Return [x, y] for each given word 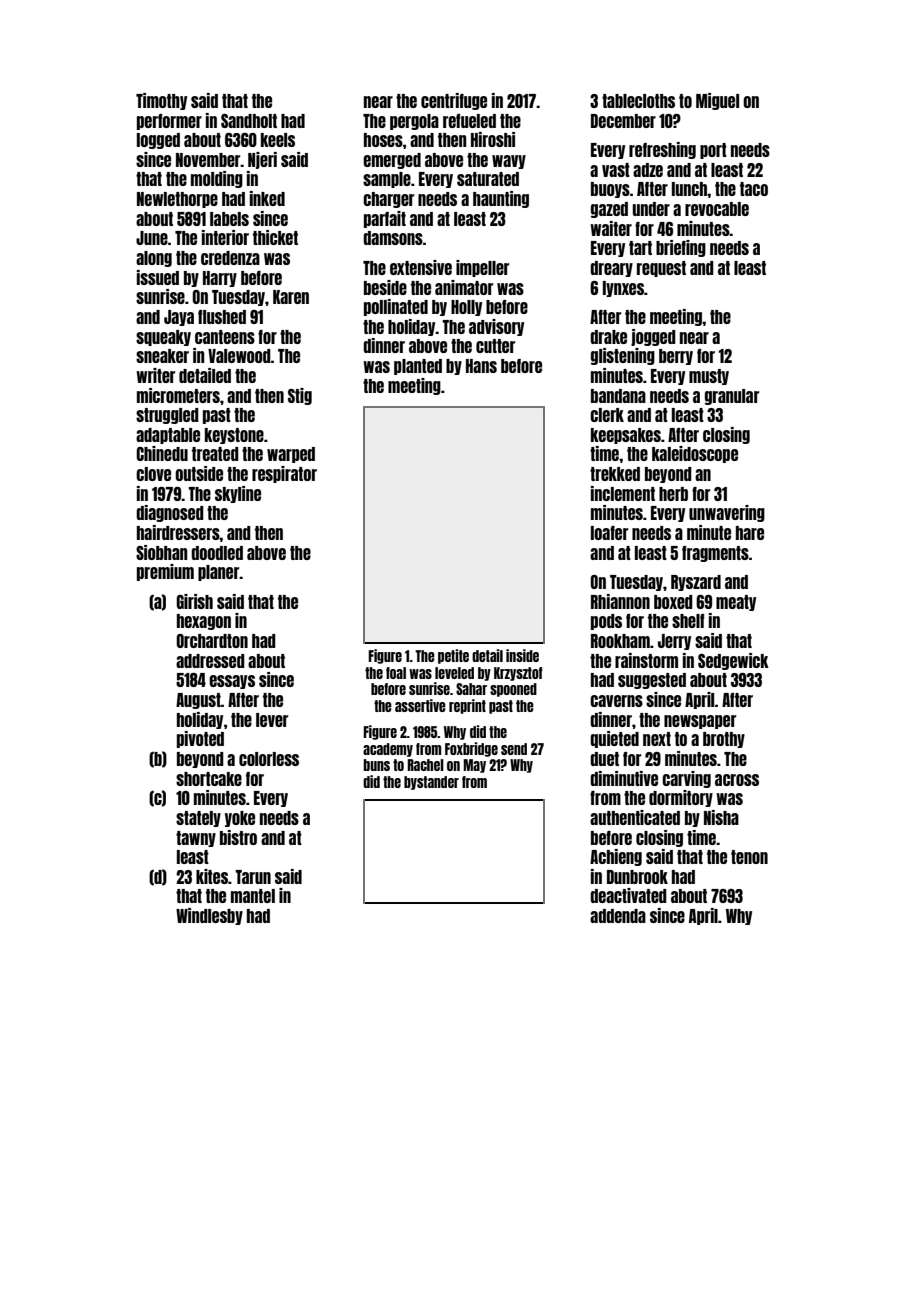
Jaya [179, 318]
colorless [269, 759]
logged [158, 141]
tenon [749, 857]
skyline [238, 494]
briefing [681, 248]
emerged [392, 161]
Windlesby [209, 916]
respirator [284, 474]
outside [199, 473]
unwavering [727, 513]
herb [673, 494]
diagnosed [170, 513]
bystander [431, 783]
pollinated [396, 307]
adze [648, 170]
